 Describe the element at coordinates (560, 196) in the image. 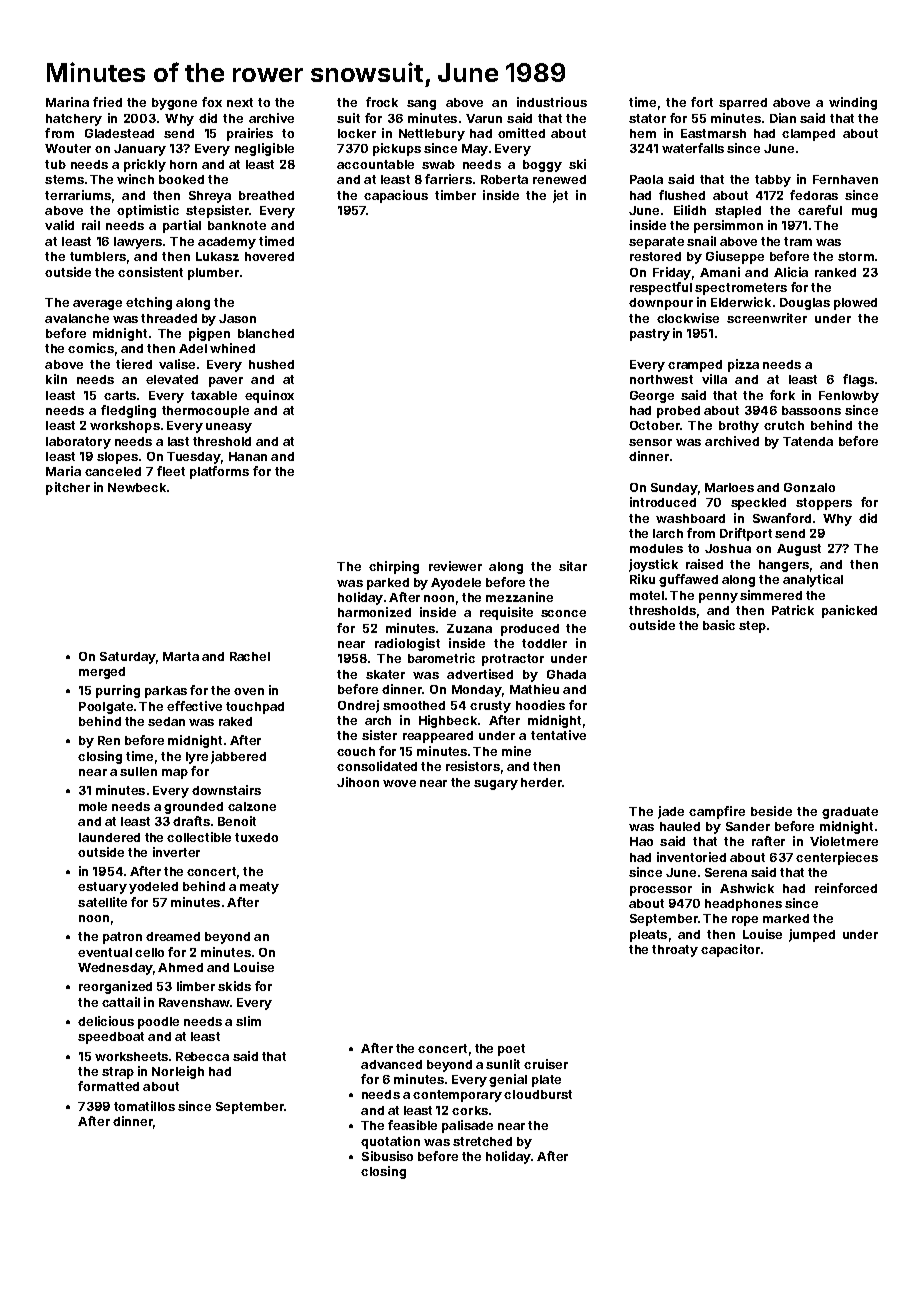

I see `jet` at that location.
